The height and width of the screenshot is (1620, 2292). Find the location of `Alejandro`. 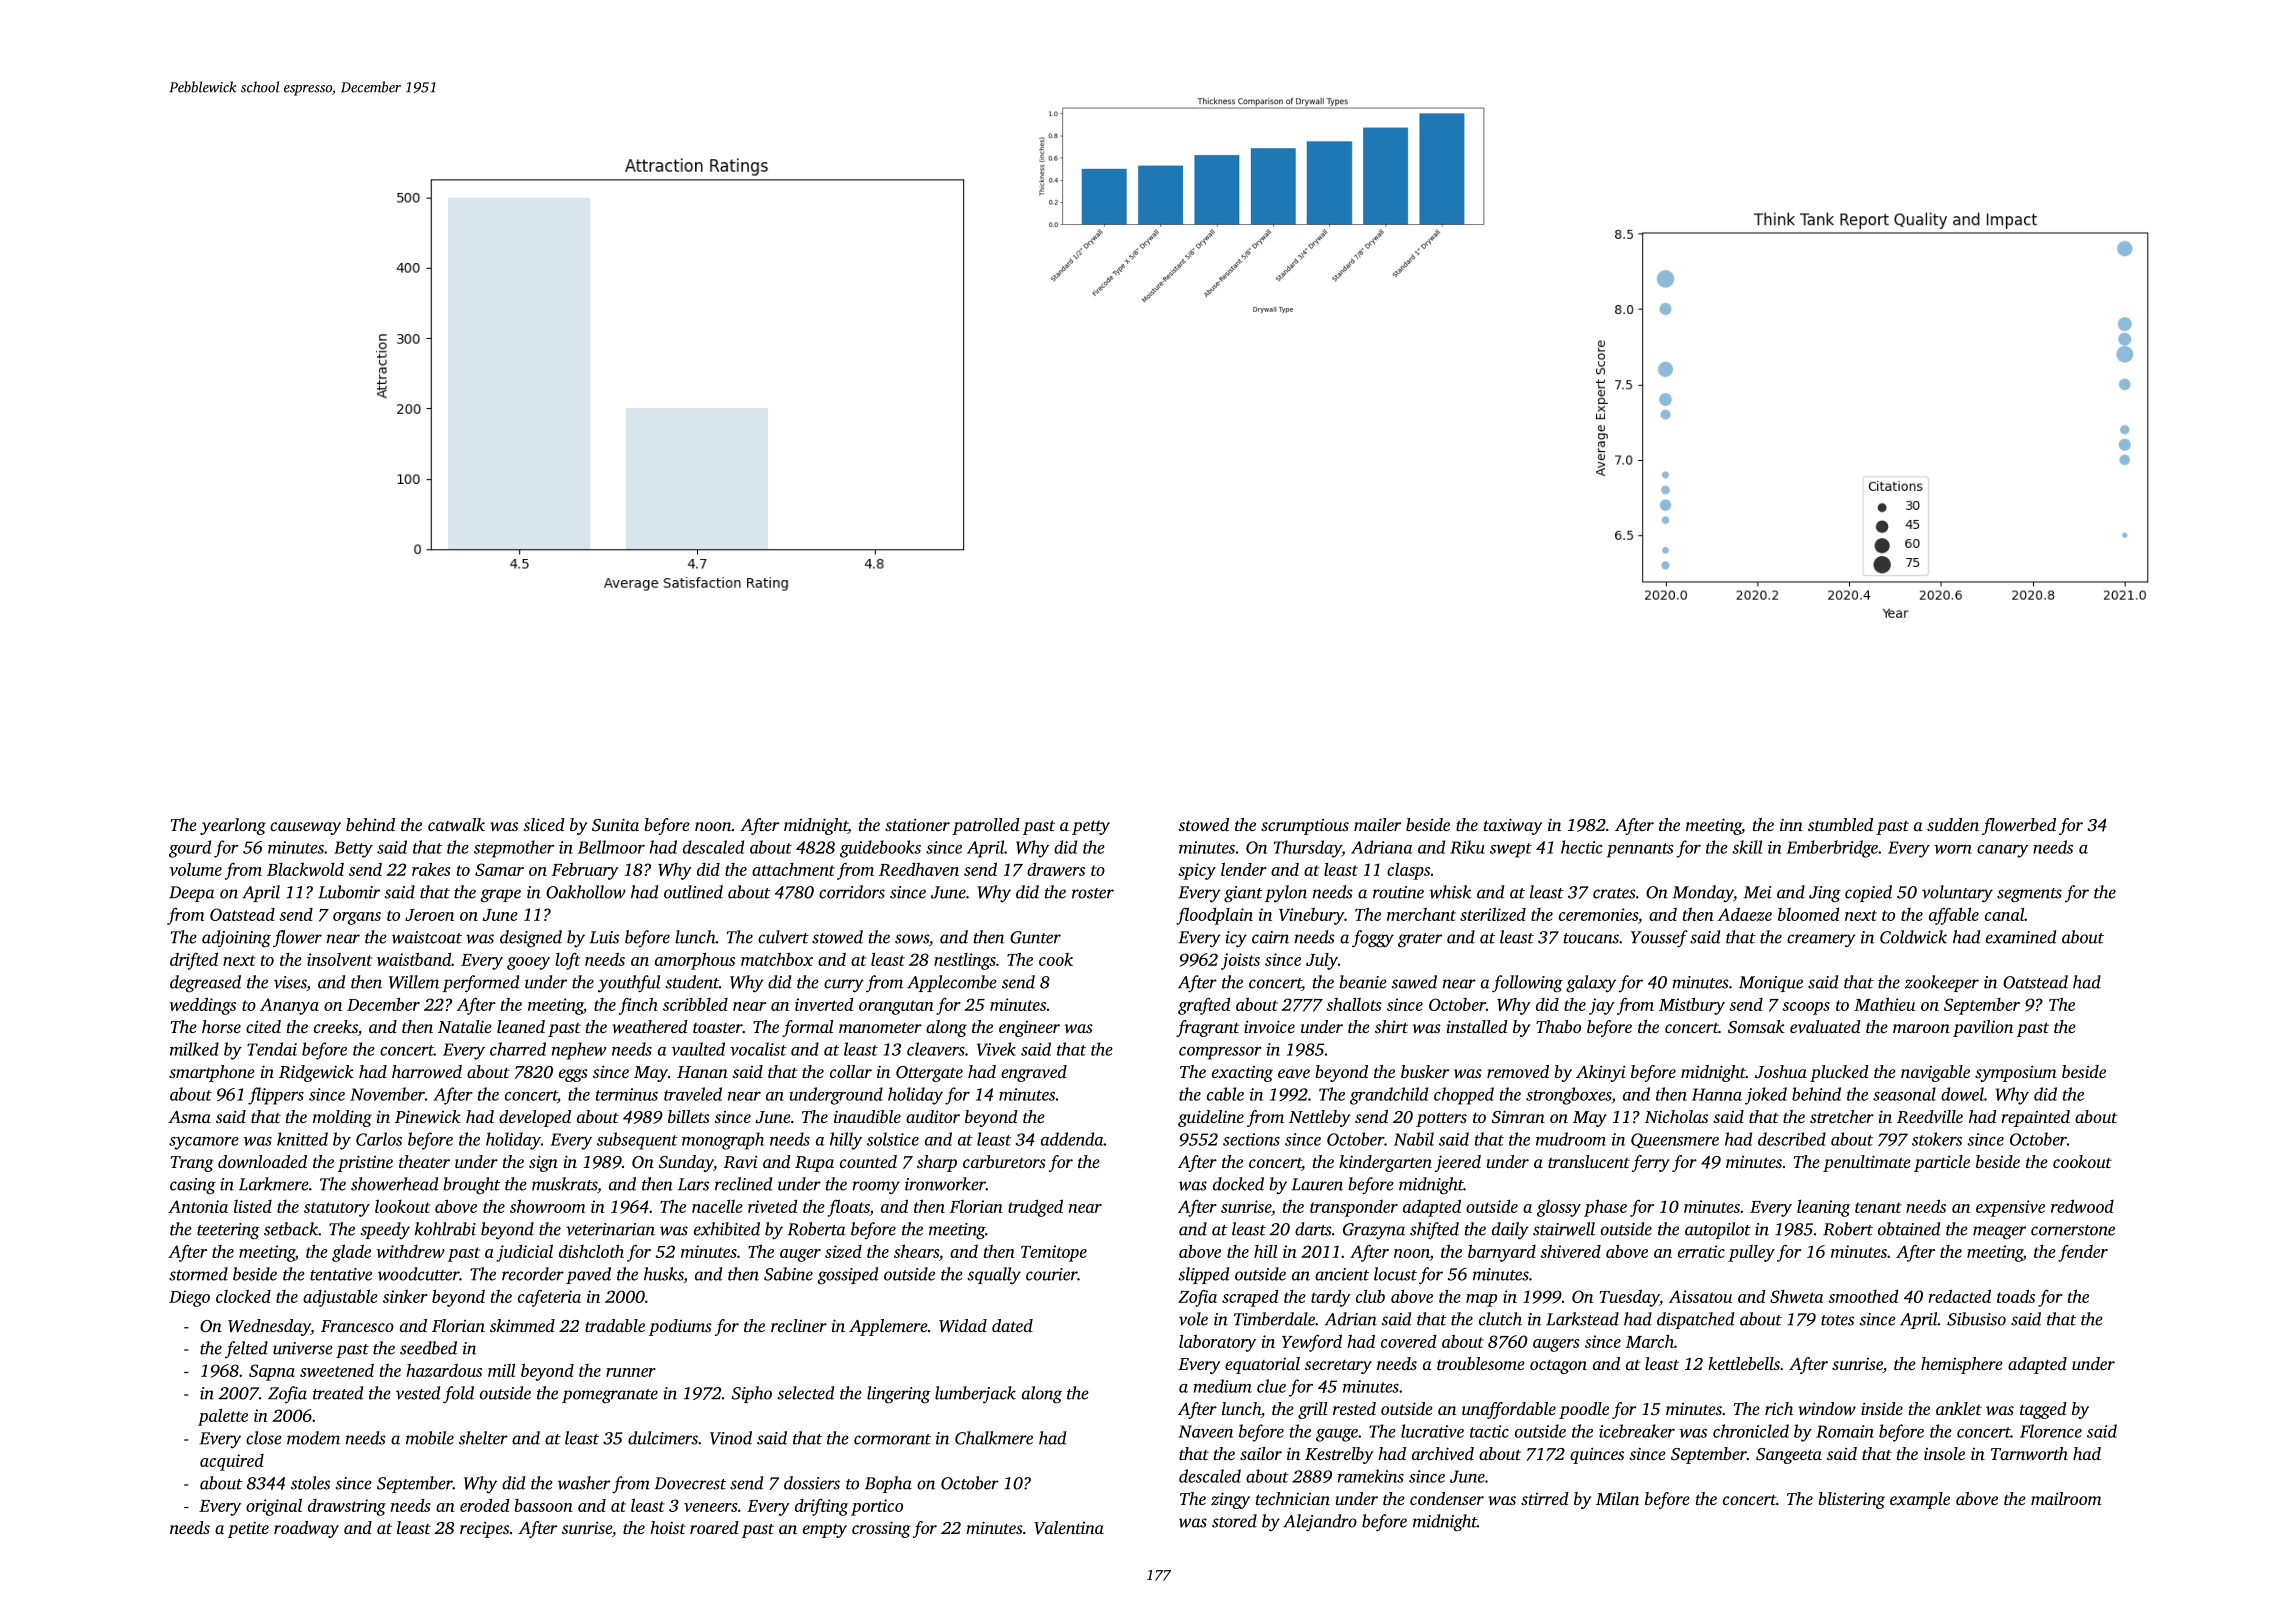

Alejandro is located at coordinates (1320, 1523).
